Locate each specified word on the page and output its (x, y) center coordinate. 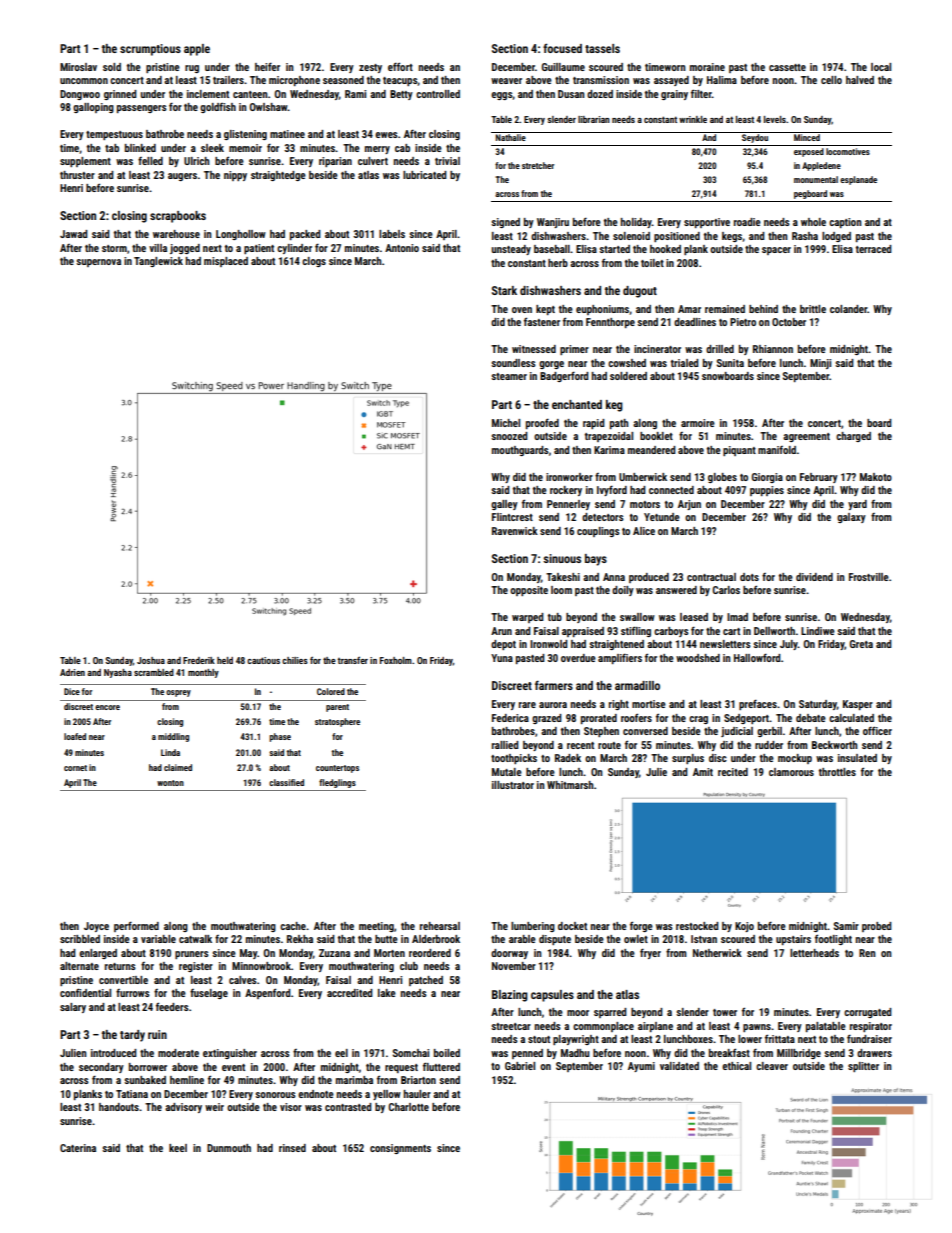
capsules (552, 996)
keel (178, 1148)
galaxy (851, 518)
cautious (263, 660)
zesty (370, 68)
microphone (294, 81)
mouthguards (520, 451)
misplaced (226, 262)
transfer (352, 660)
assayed (671, 81)
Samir (846, 926)
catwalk (195, 939)
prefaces (758, 704)
